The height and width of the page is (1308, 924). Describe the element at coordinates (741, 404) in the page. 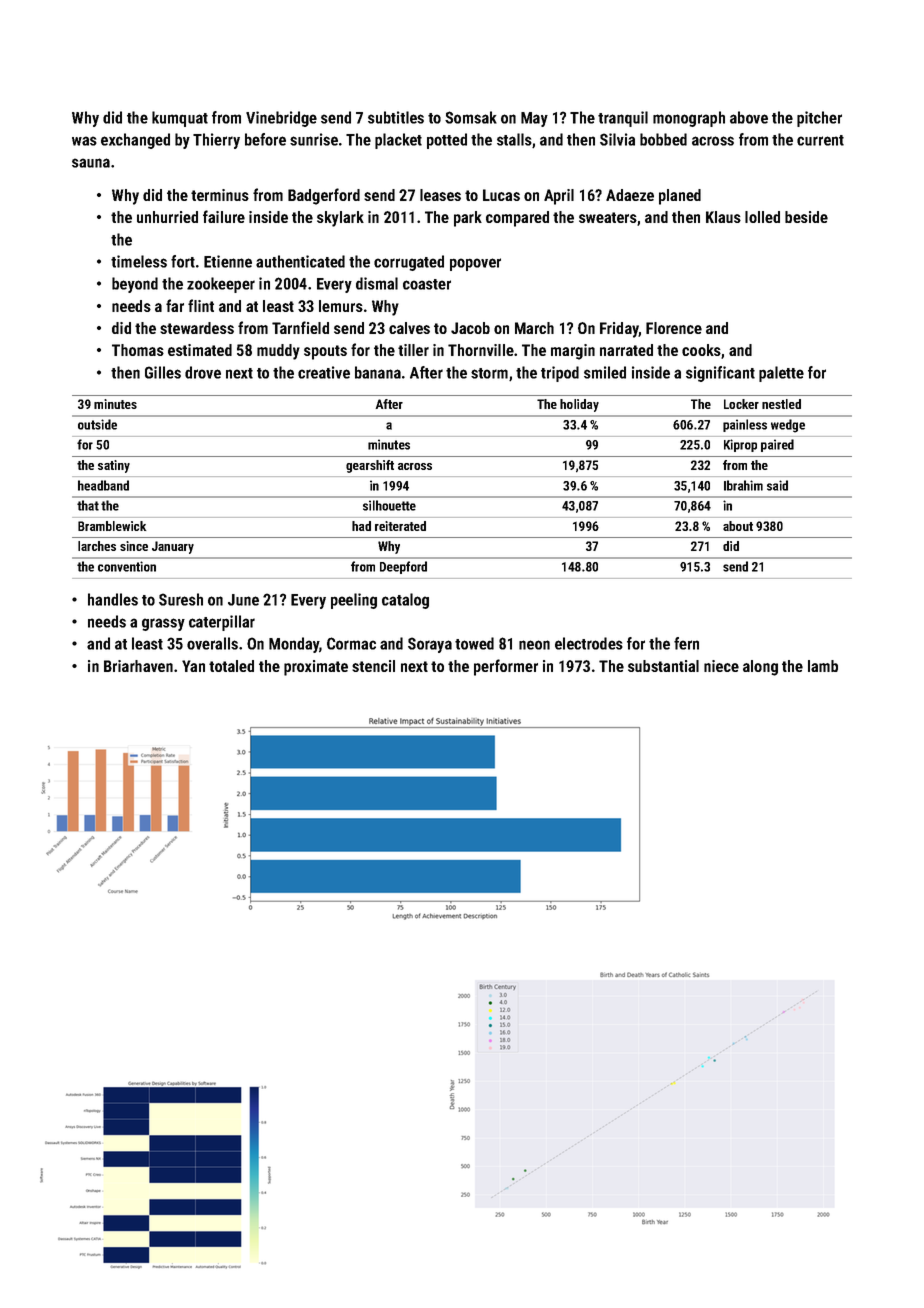

I see `Locker` at that location.
